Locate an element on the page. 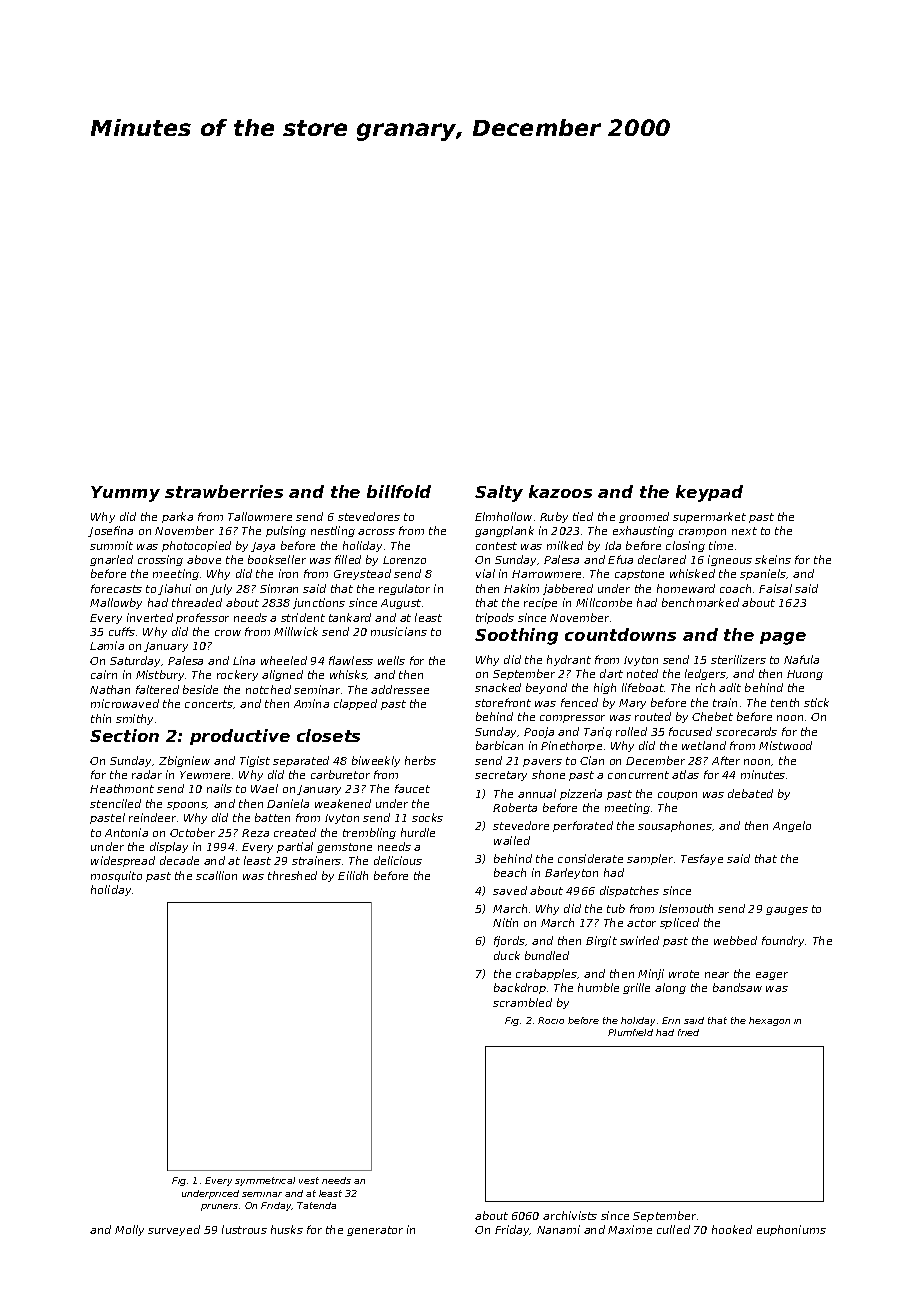 The image size is (924, 1308). benchmarked is located at coordinates (700, 602).
